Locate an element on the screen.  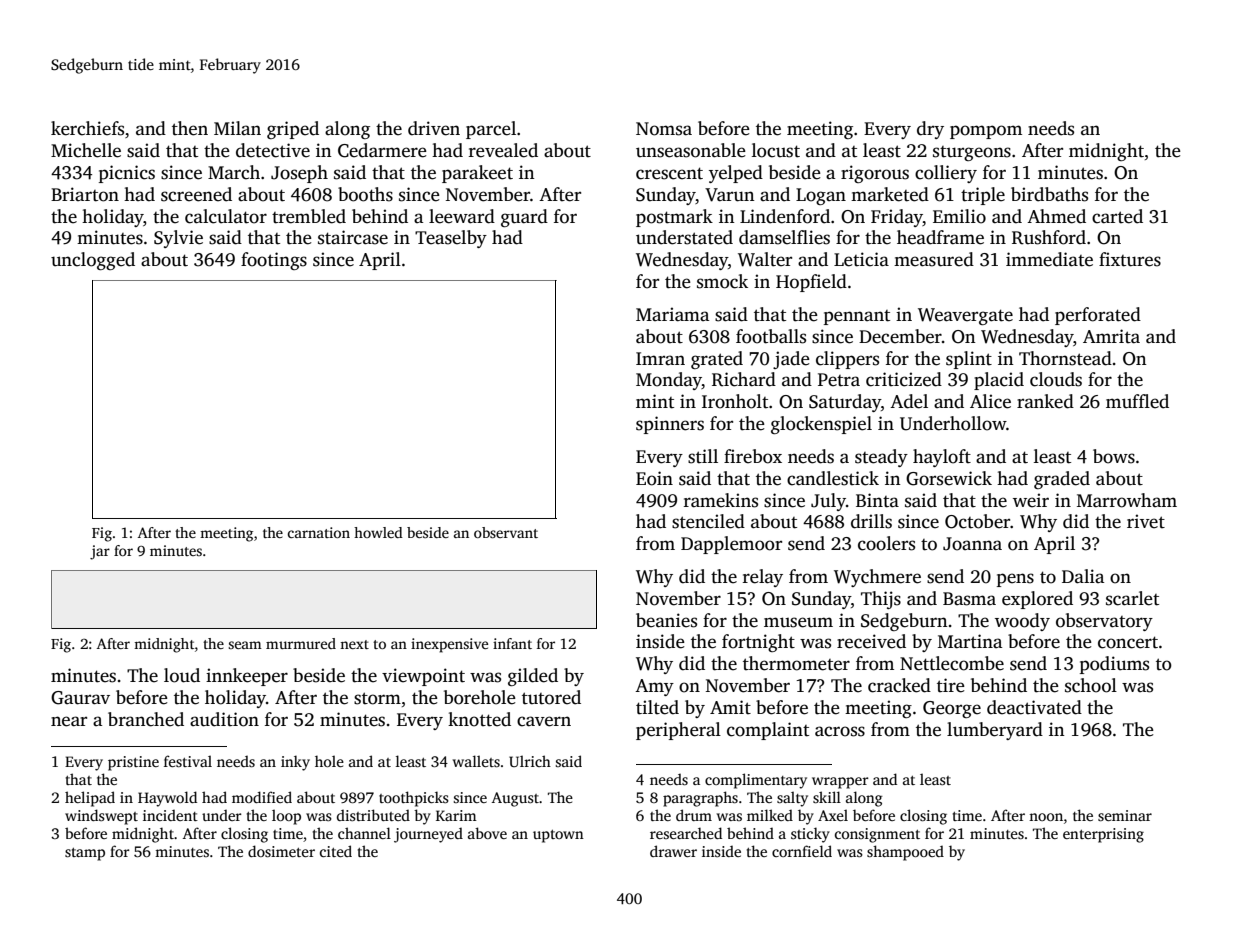
muffled is located at coordinates (1137, 401).
